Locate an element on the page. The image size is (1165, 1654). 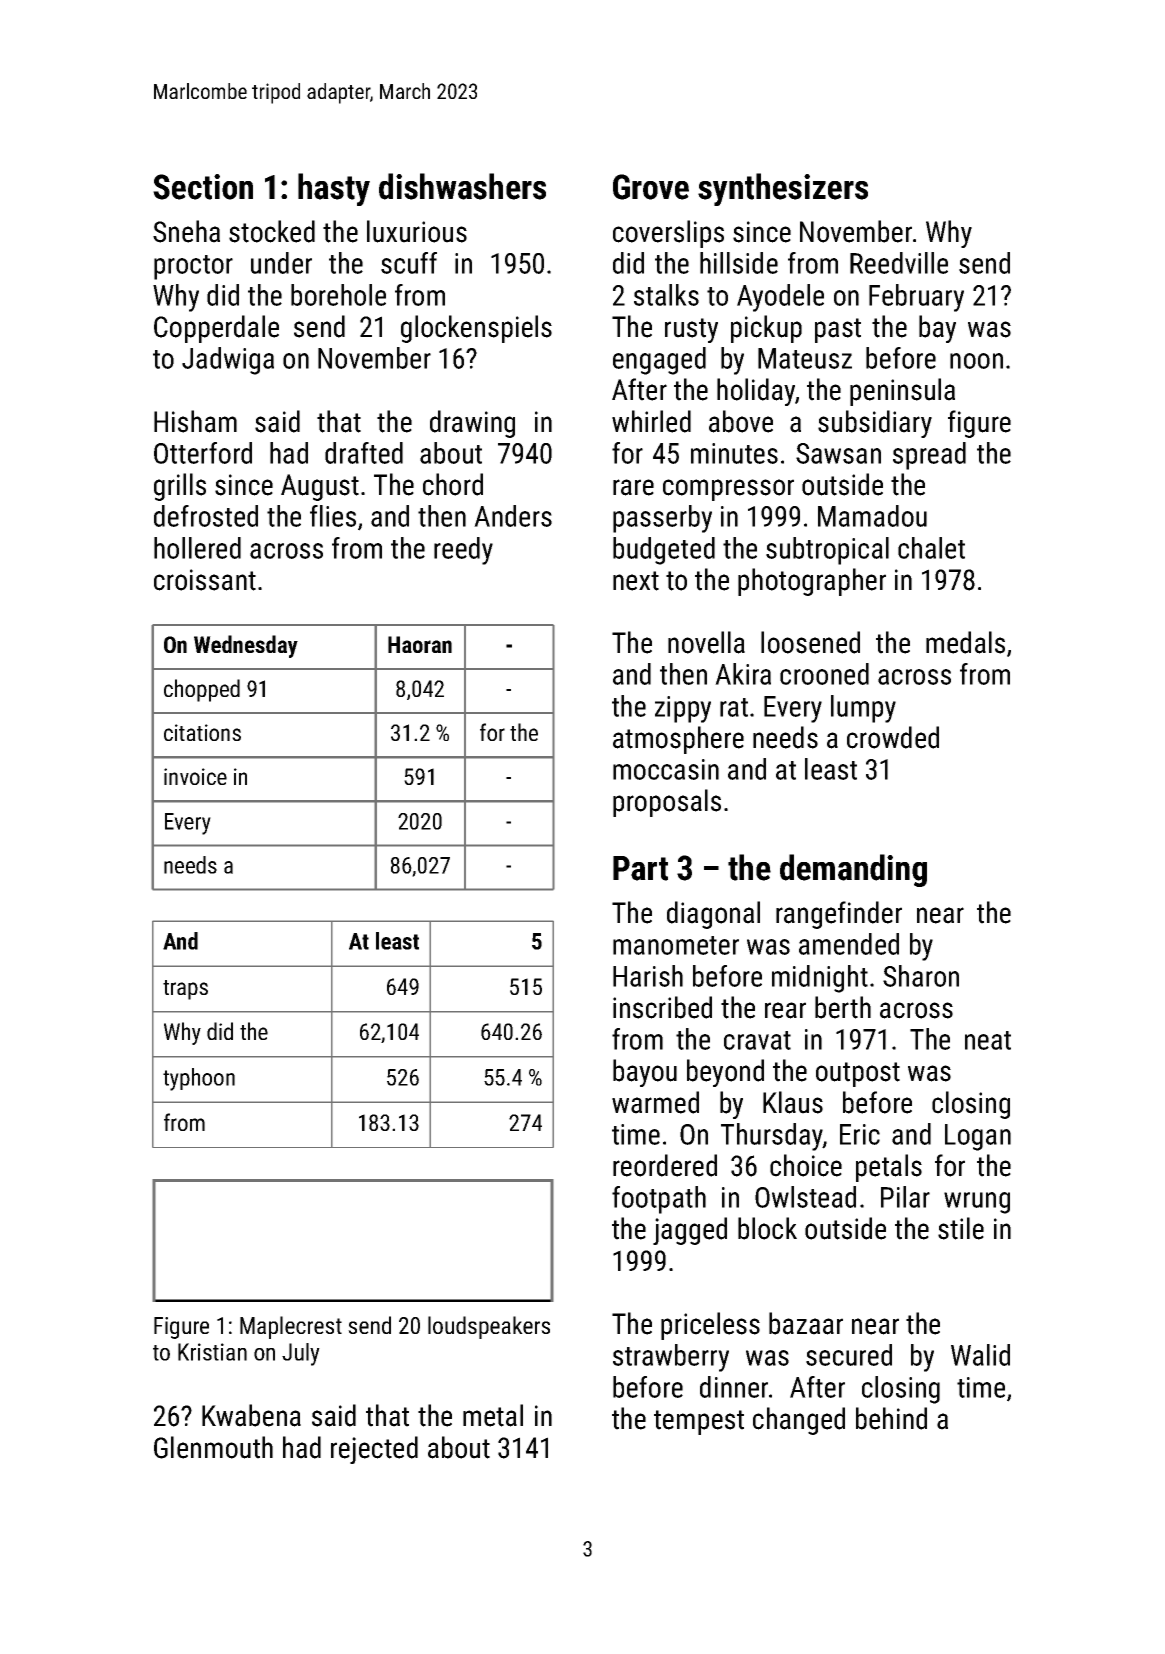
dishwashers is located at coordinates (462, 186).
